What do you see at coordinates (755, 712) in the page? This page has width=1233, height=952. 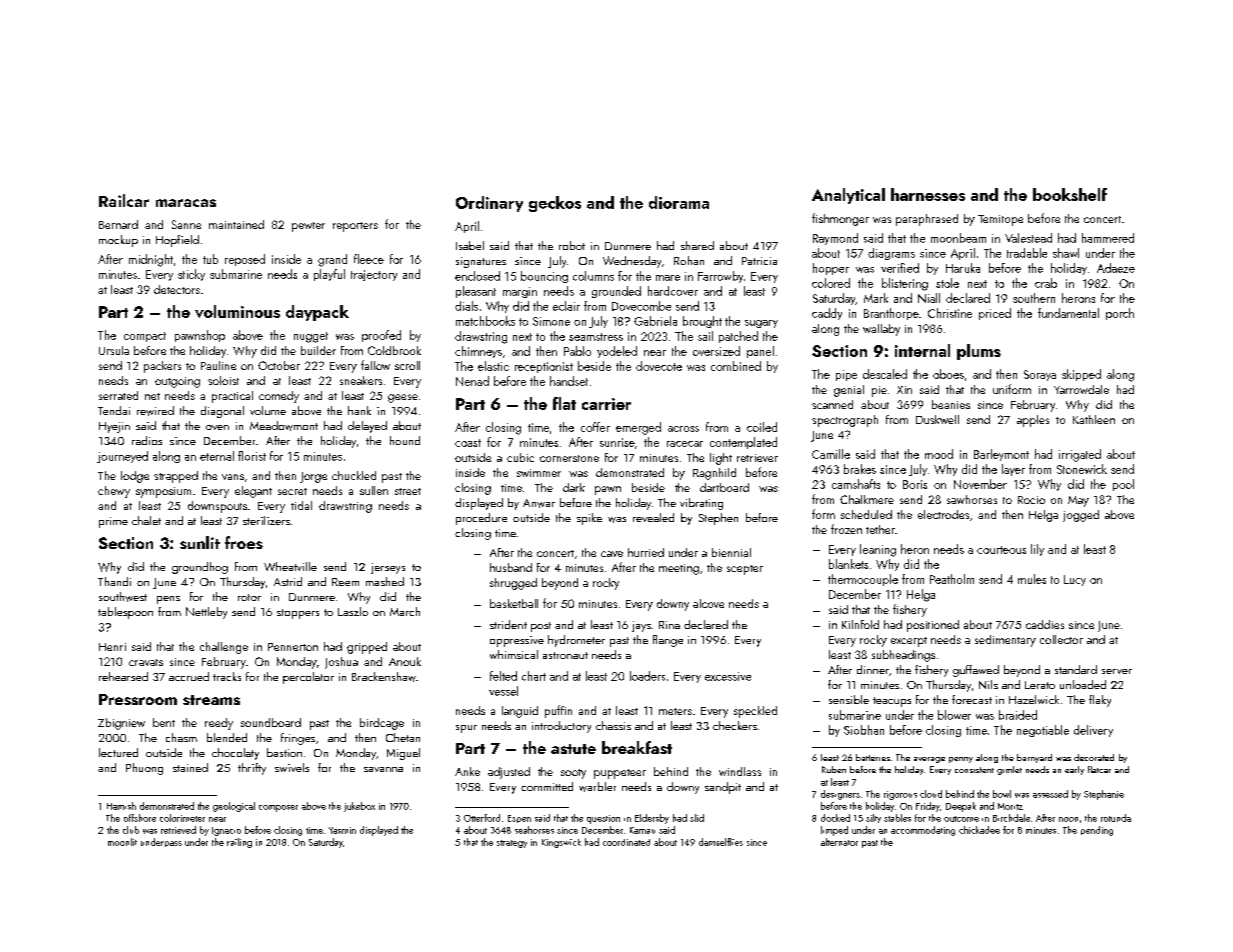 I see `speckled` at bounding box center [755, 712].
